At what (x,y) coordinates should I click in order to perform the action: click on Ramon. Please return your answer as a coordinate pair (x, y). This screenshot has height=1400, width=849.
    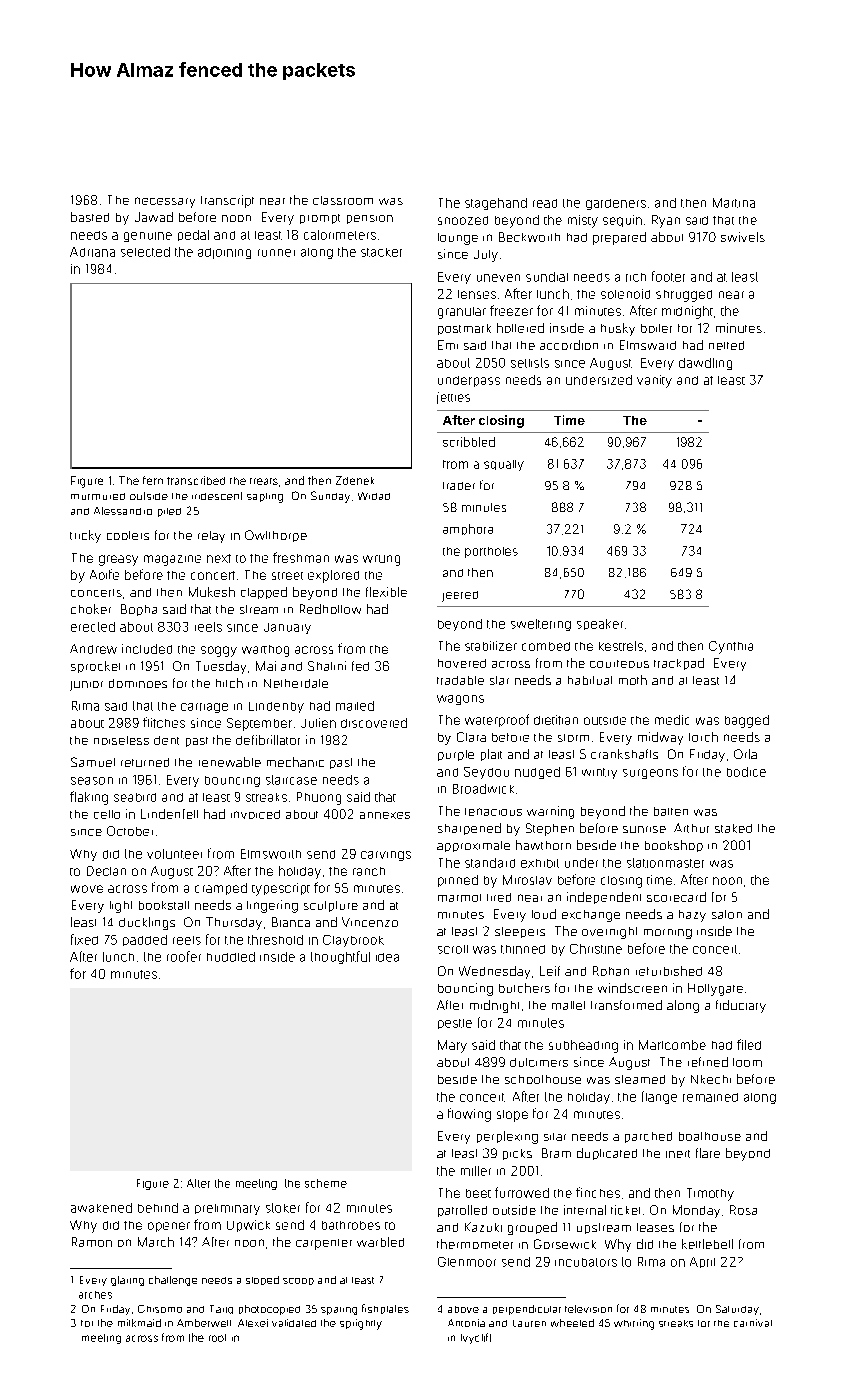
    Looking at the image, I should click on (92, 1242).
